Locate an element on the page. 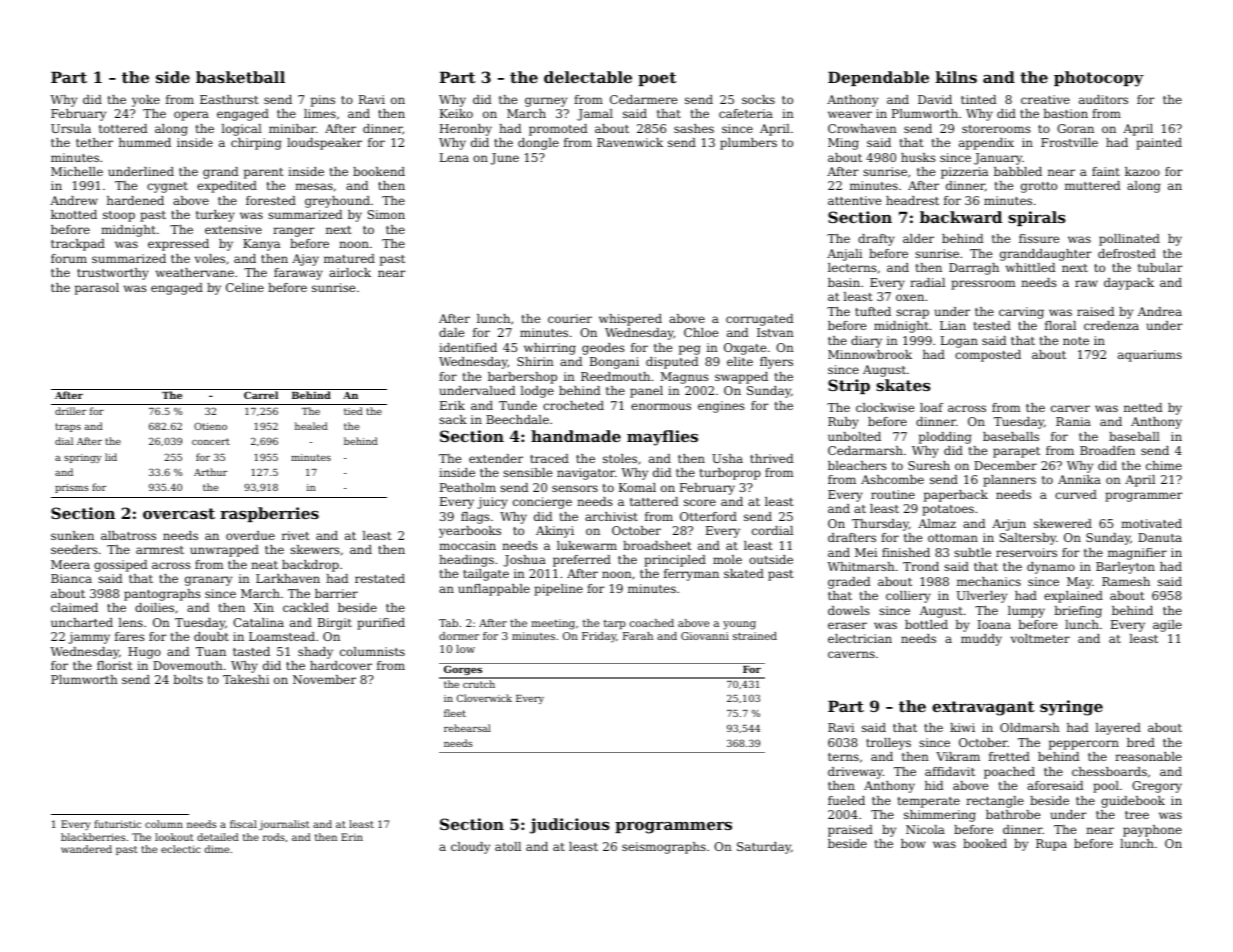 This page has height=952, width=1233. Rupa is located at coordinates (1051, 845).
